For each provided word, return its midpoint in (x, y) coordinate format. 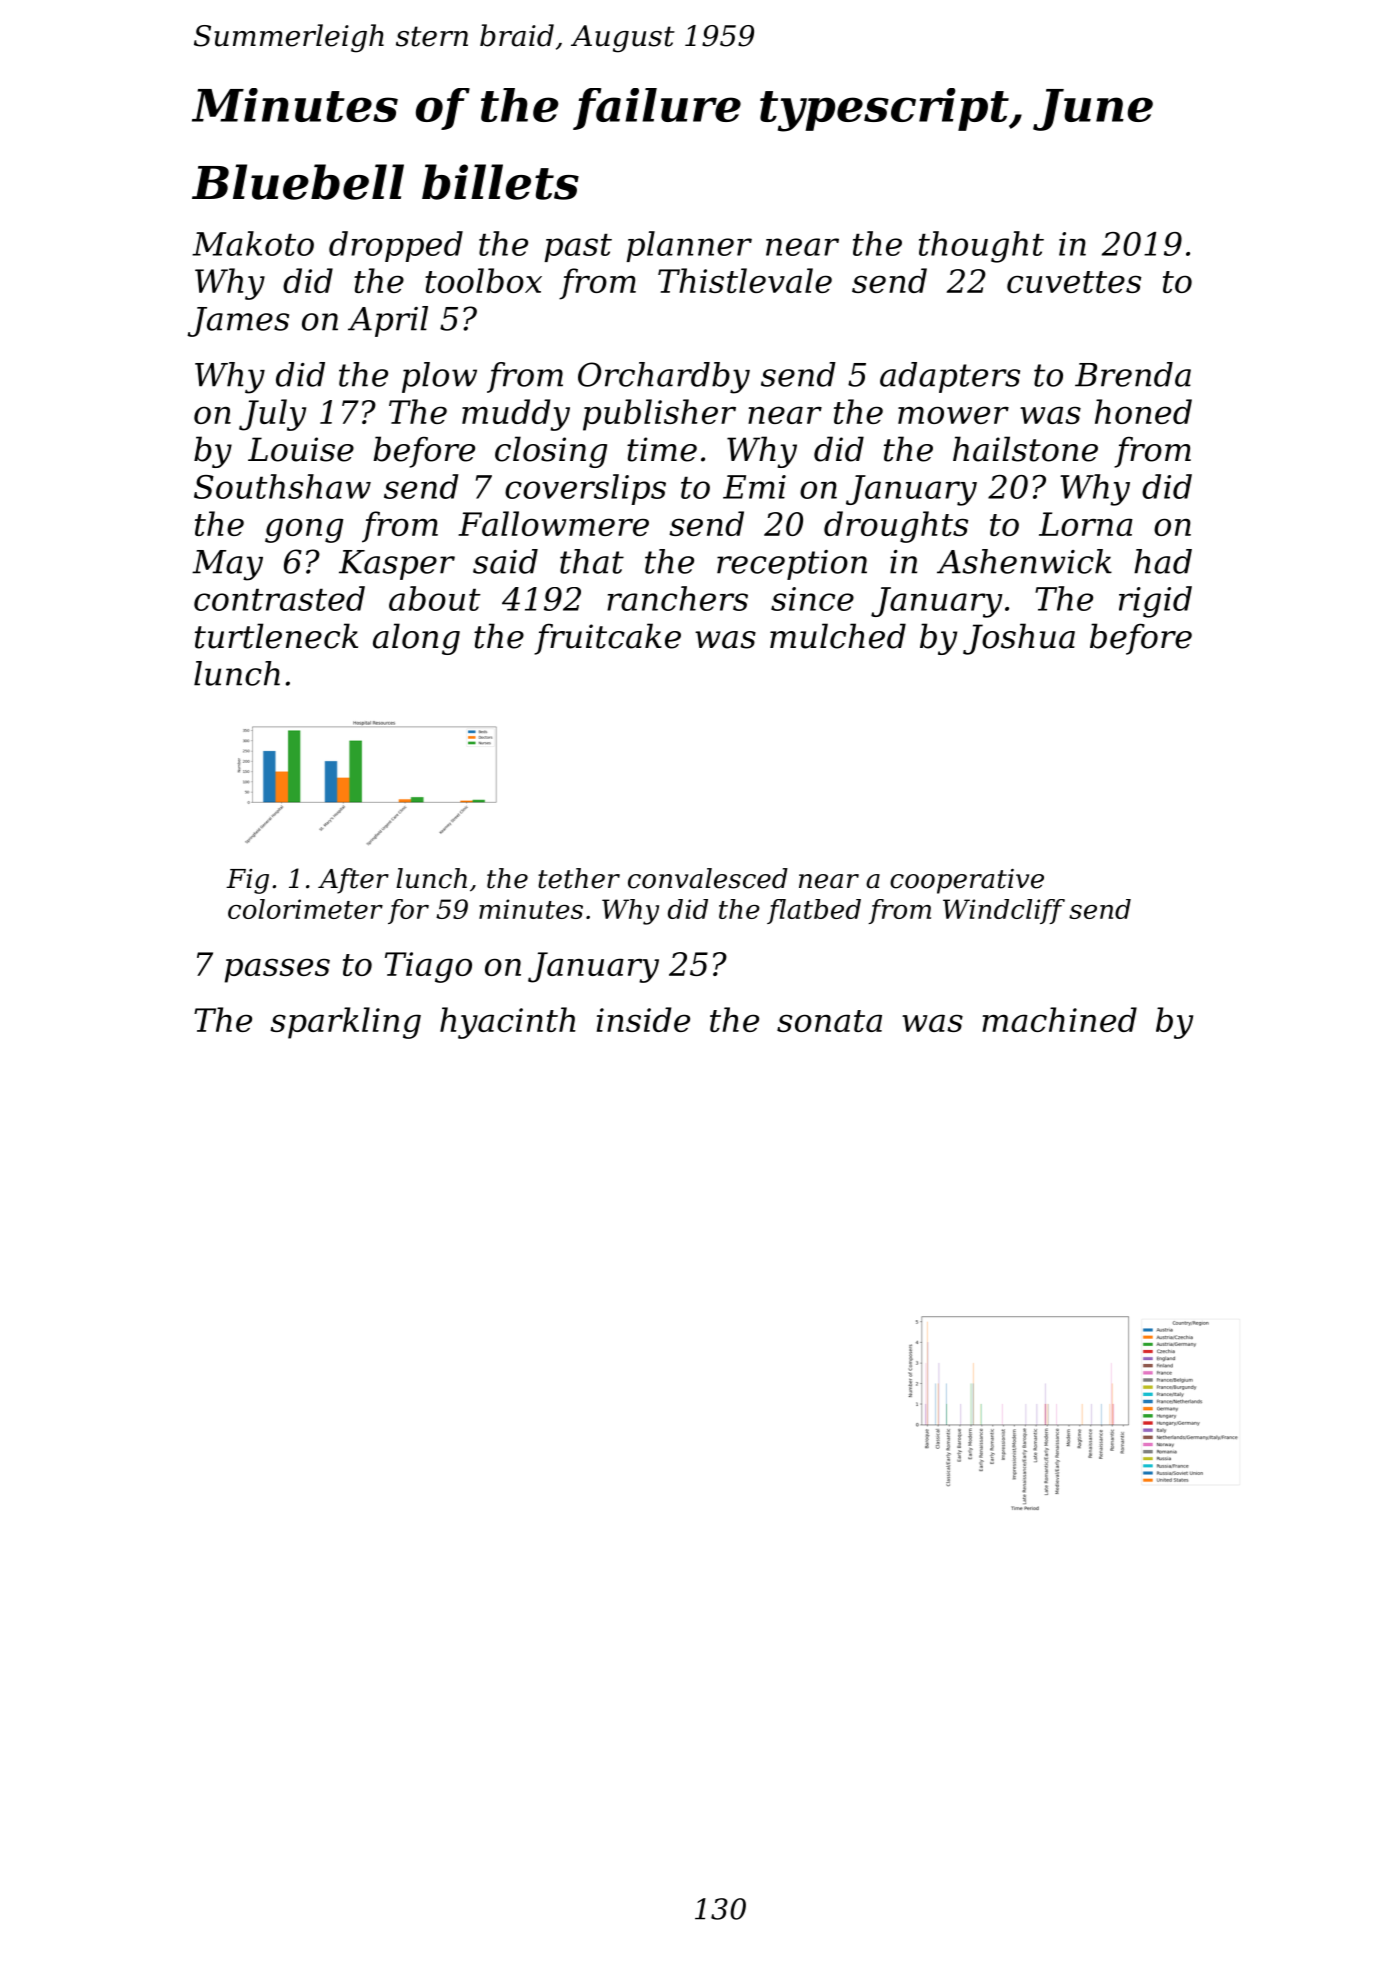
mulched (838, 636)
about (435, 598)
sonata (829, 1021)
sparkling (345, 1023)
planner (689, 246)
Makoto (253, 243)
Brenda (1133, 374)
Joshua (1019, 639)
